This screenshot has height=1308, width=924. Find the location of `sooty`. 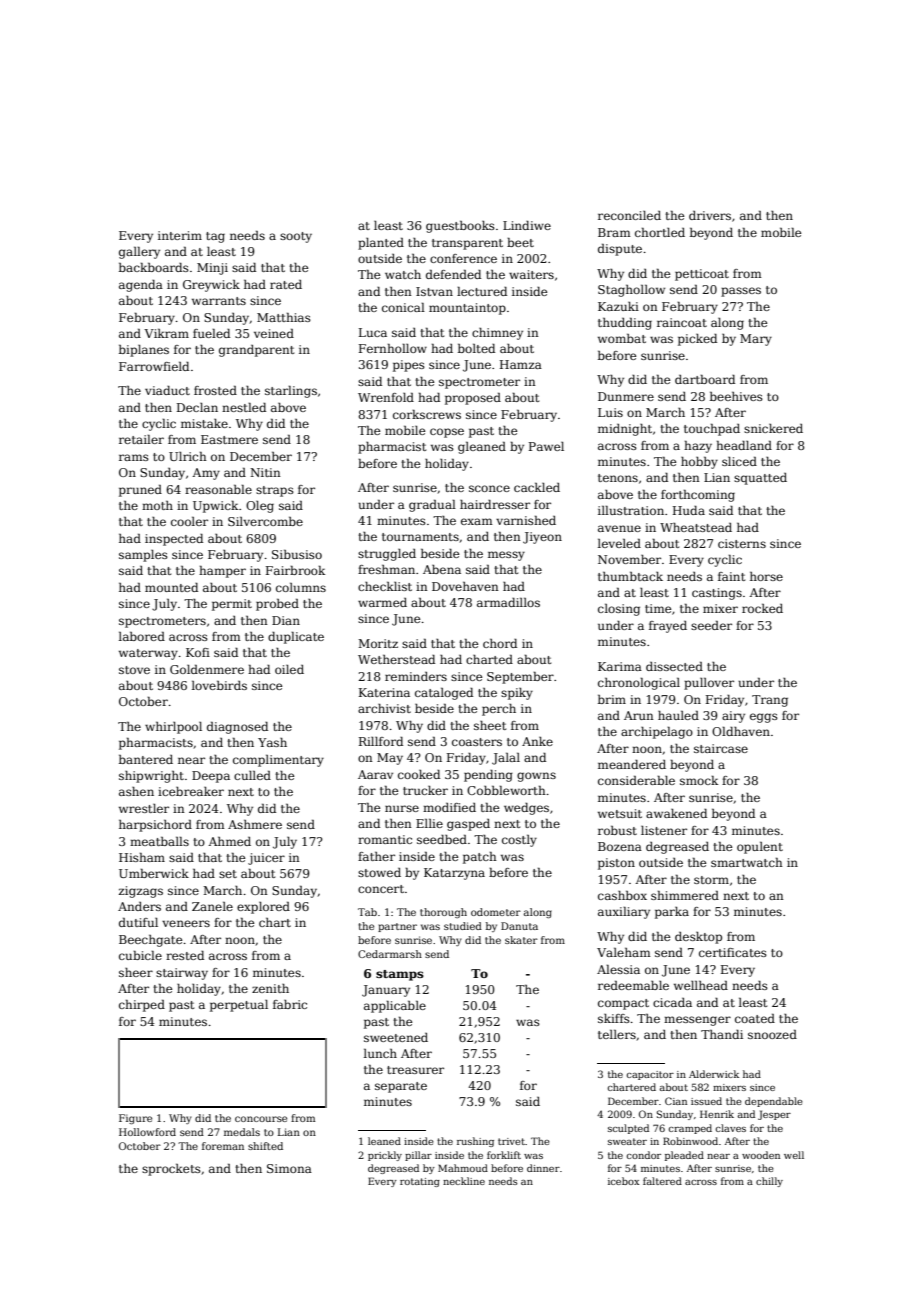

sooty is located at coordinates (296, 237).
